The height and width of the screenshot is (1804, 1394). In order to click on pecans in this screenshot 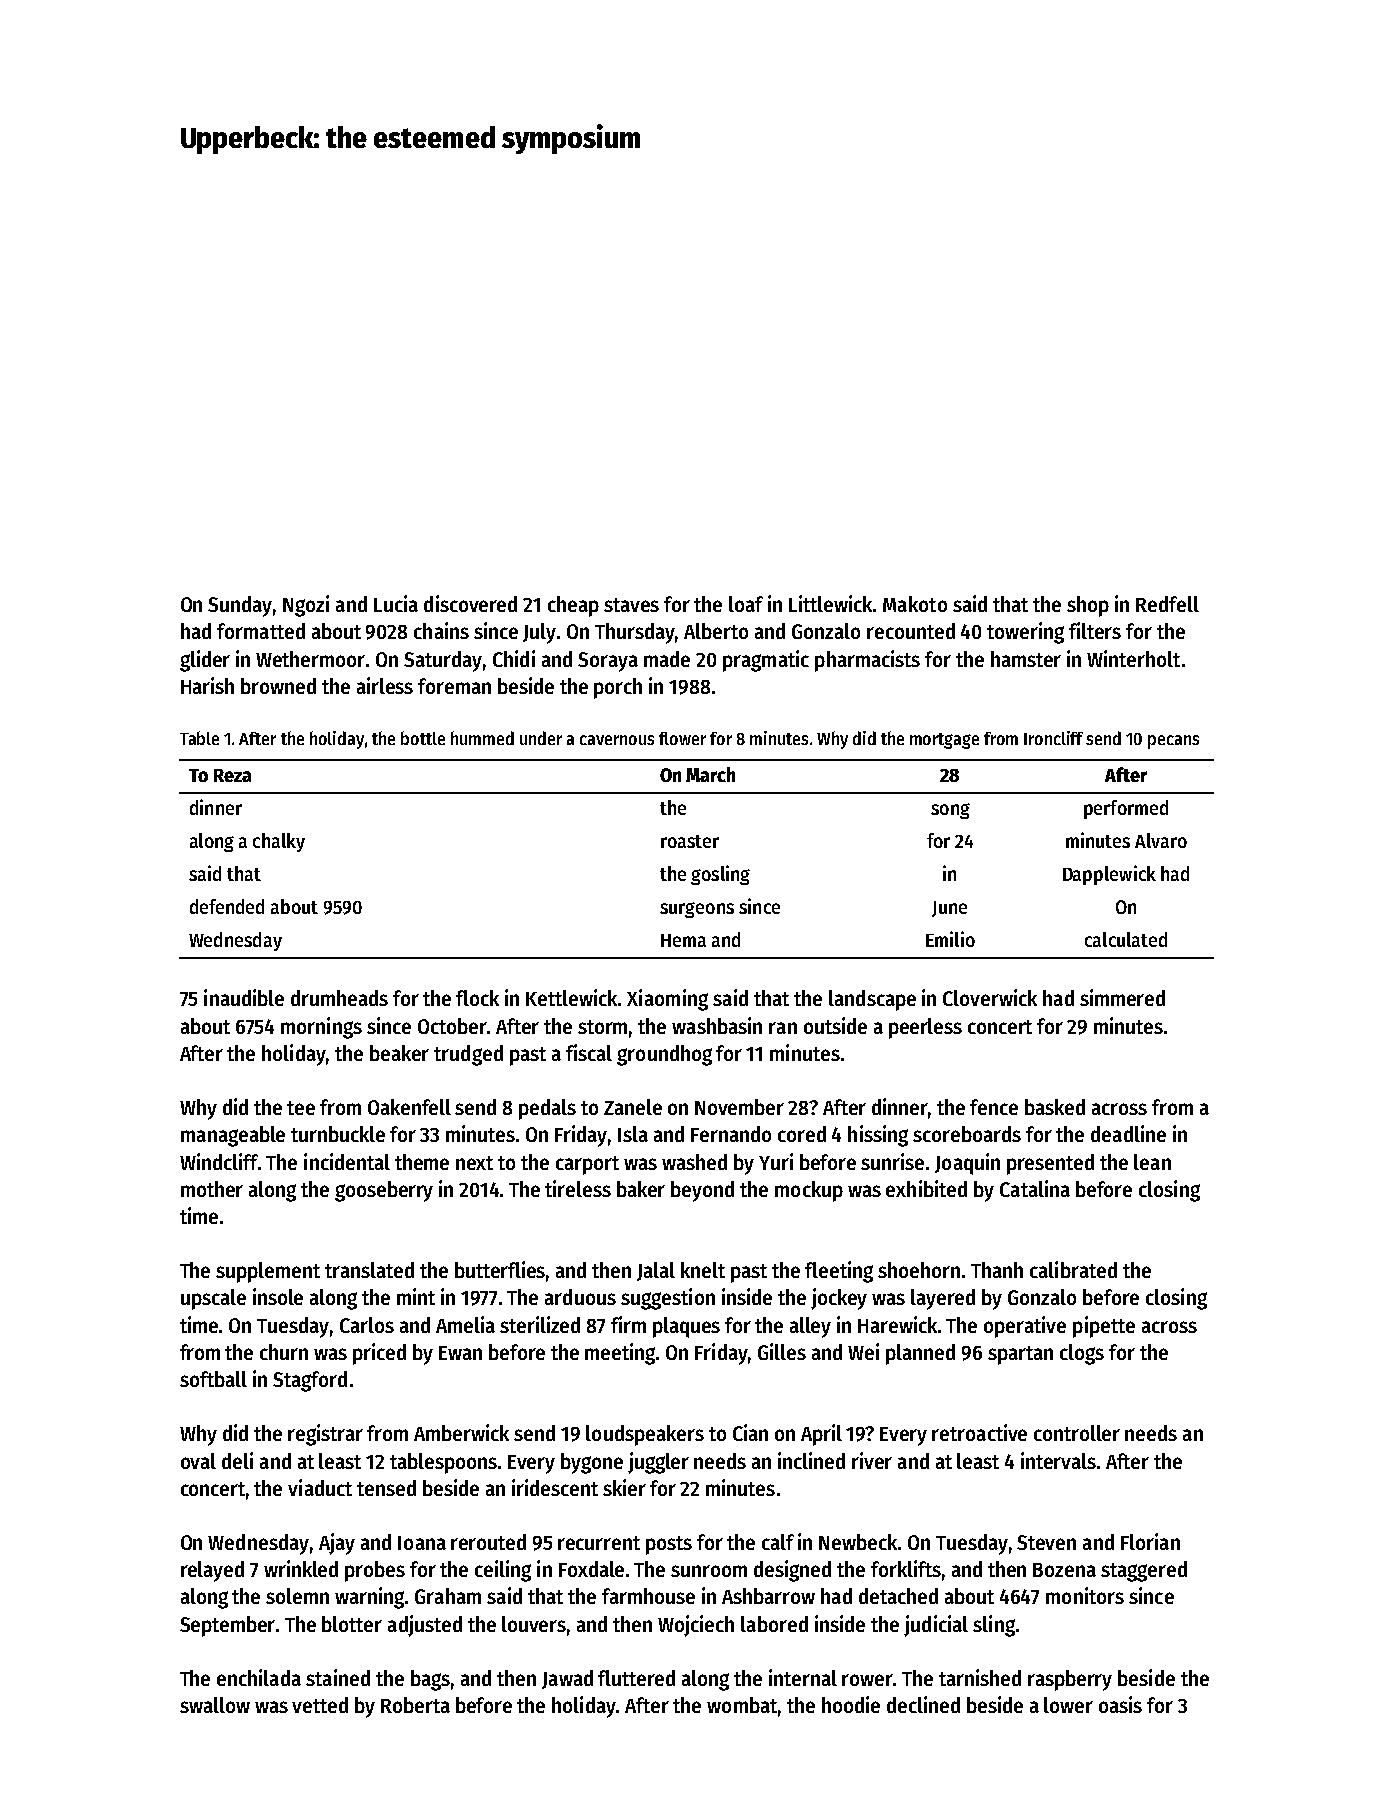, I will do `click(1173, 742)`.
